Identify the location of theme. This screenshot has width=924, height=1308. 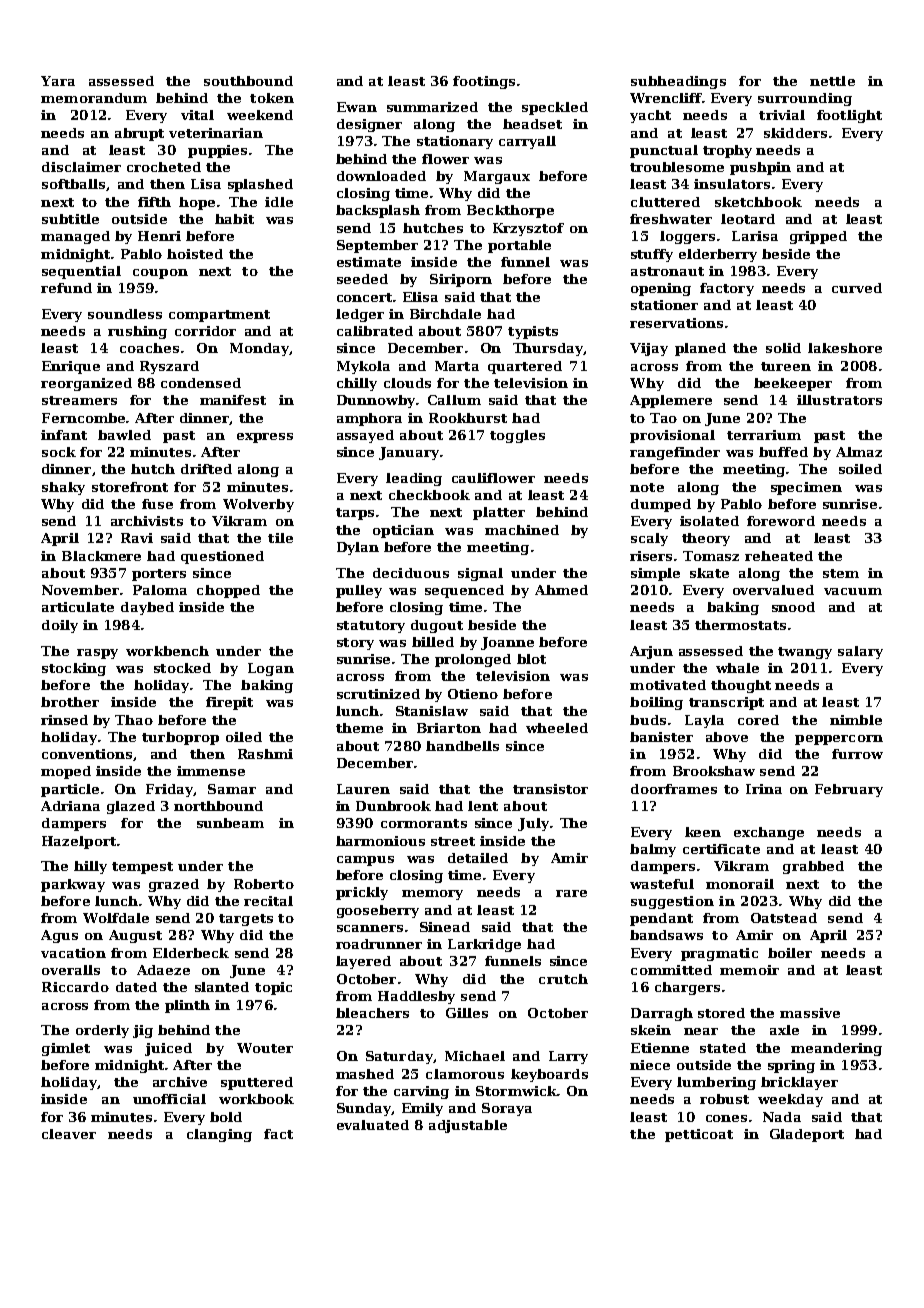
(359, 728).
